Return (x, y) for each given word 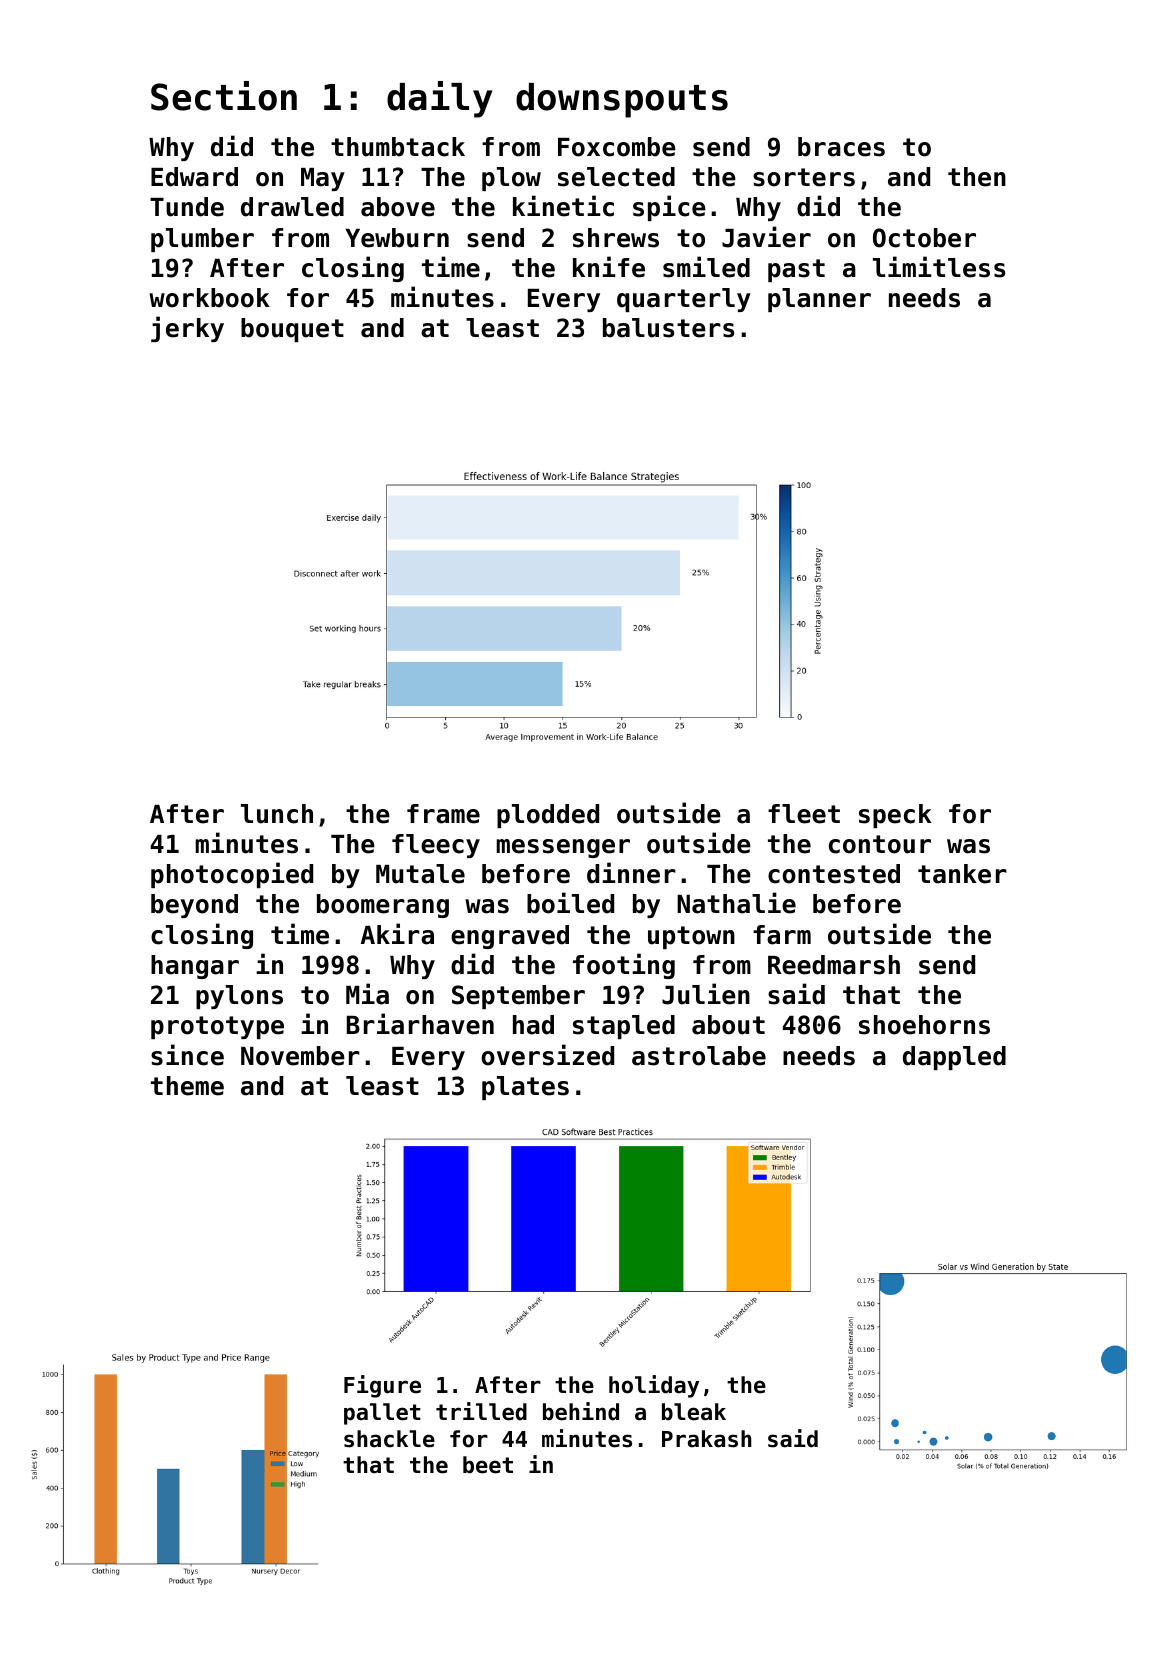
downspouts (622, 100)
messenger (563, 848)
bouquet (292, 330)
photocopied (232, 875)
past (796, 270)
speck (895, 816)
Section (224, 96)
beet (488, 1465)
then (977, 177)
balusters (668, 328)
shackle (389, 1439)
